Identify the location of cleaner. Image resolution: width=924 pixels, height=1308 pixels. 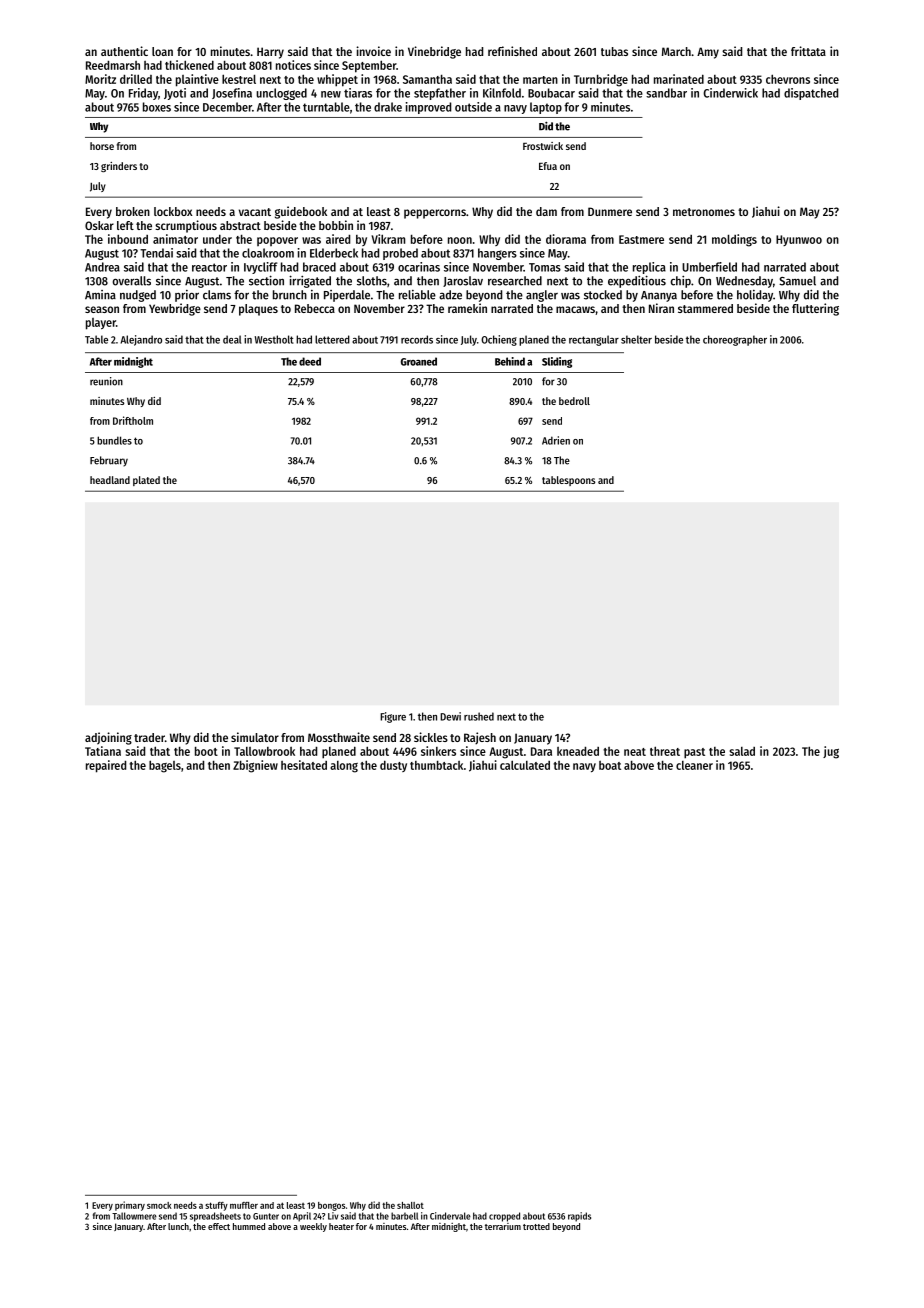
(694, 765).
